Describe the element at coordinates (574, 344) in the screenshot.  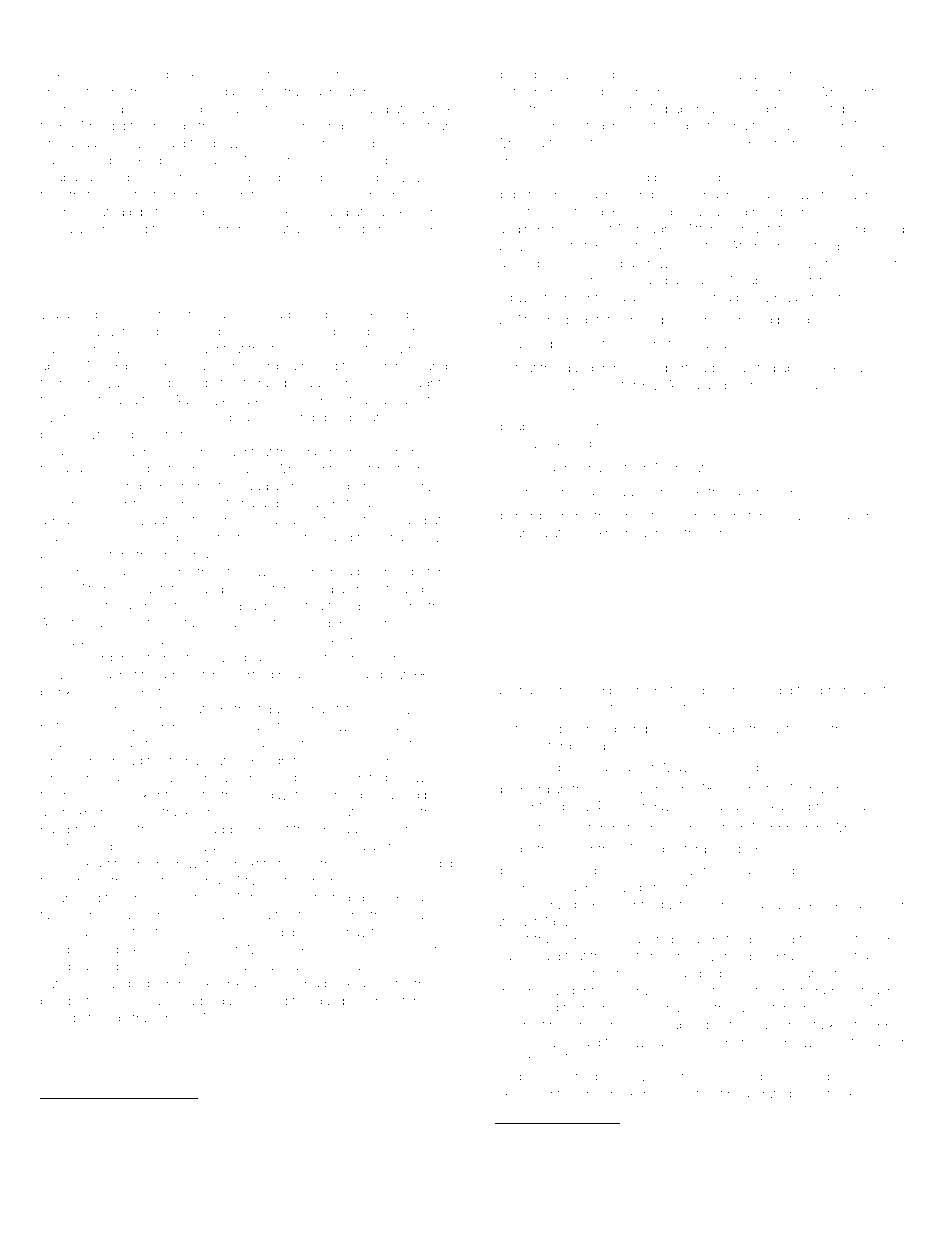
I see `bluebell` at that location.
